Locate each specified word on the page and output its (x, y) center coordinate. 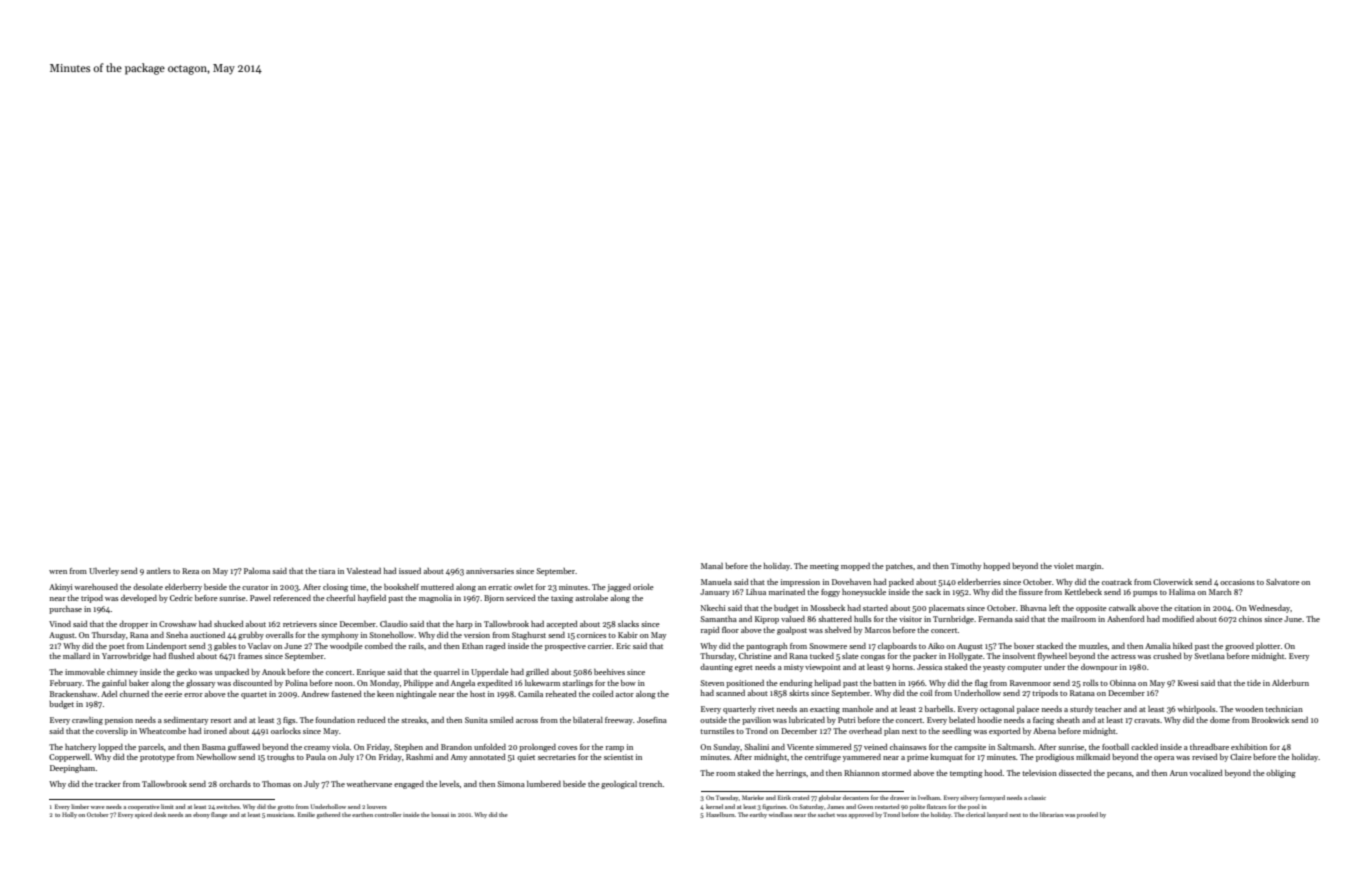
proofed (1087, 815)
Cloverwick (1173, 582)
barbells (939, 709)
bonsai (440, 814)
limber (80, 806)
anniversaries (490, 571)
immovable (85, 672)
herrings (791, 774)
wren (58, 572)
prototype (157, 758)
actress (1123, 656)
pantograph (767, 647)
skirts (799, 693)
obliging (1281, 774)
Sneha (177, 635)
